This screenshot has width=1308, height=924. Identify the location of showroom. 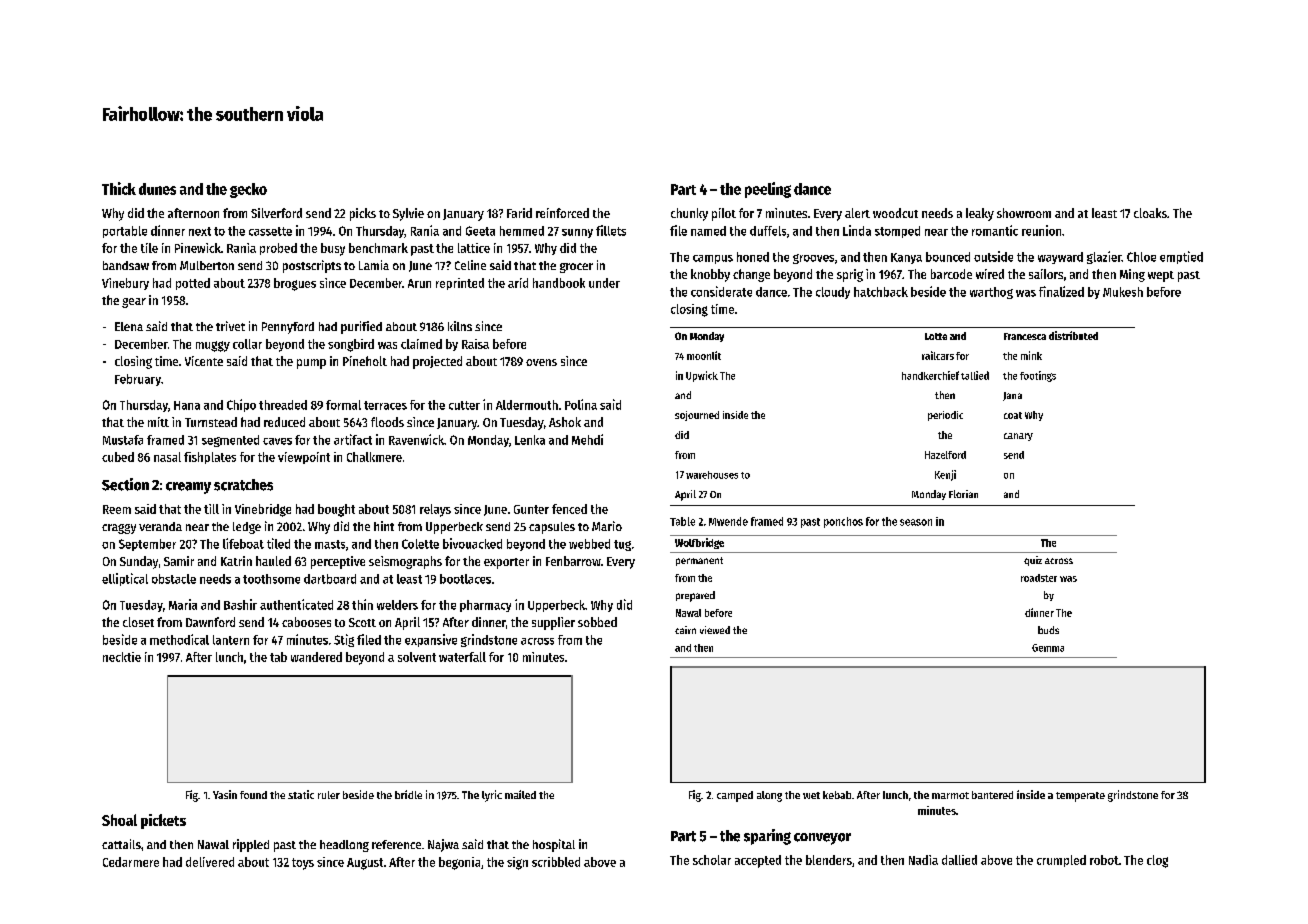
(1024, 213).
